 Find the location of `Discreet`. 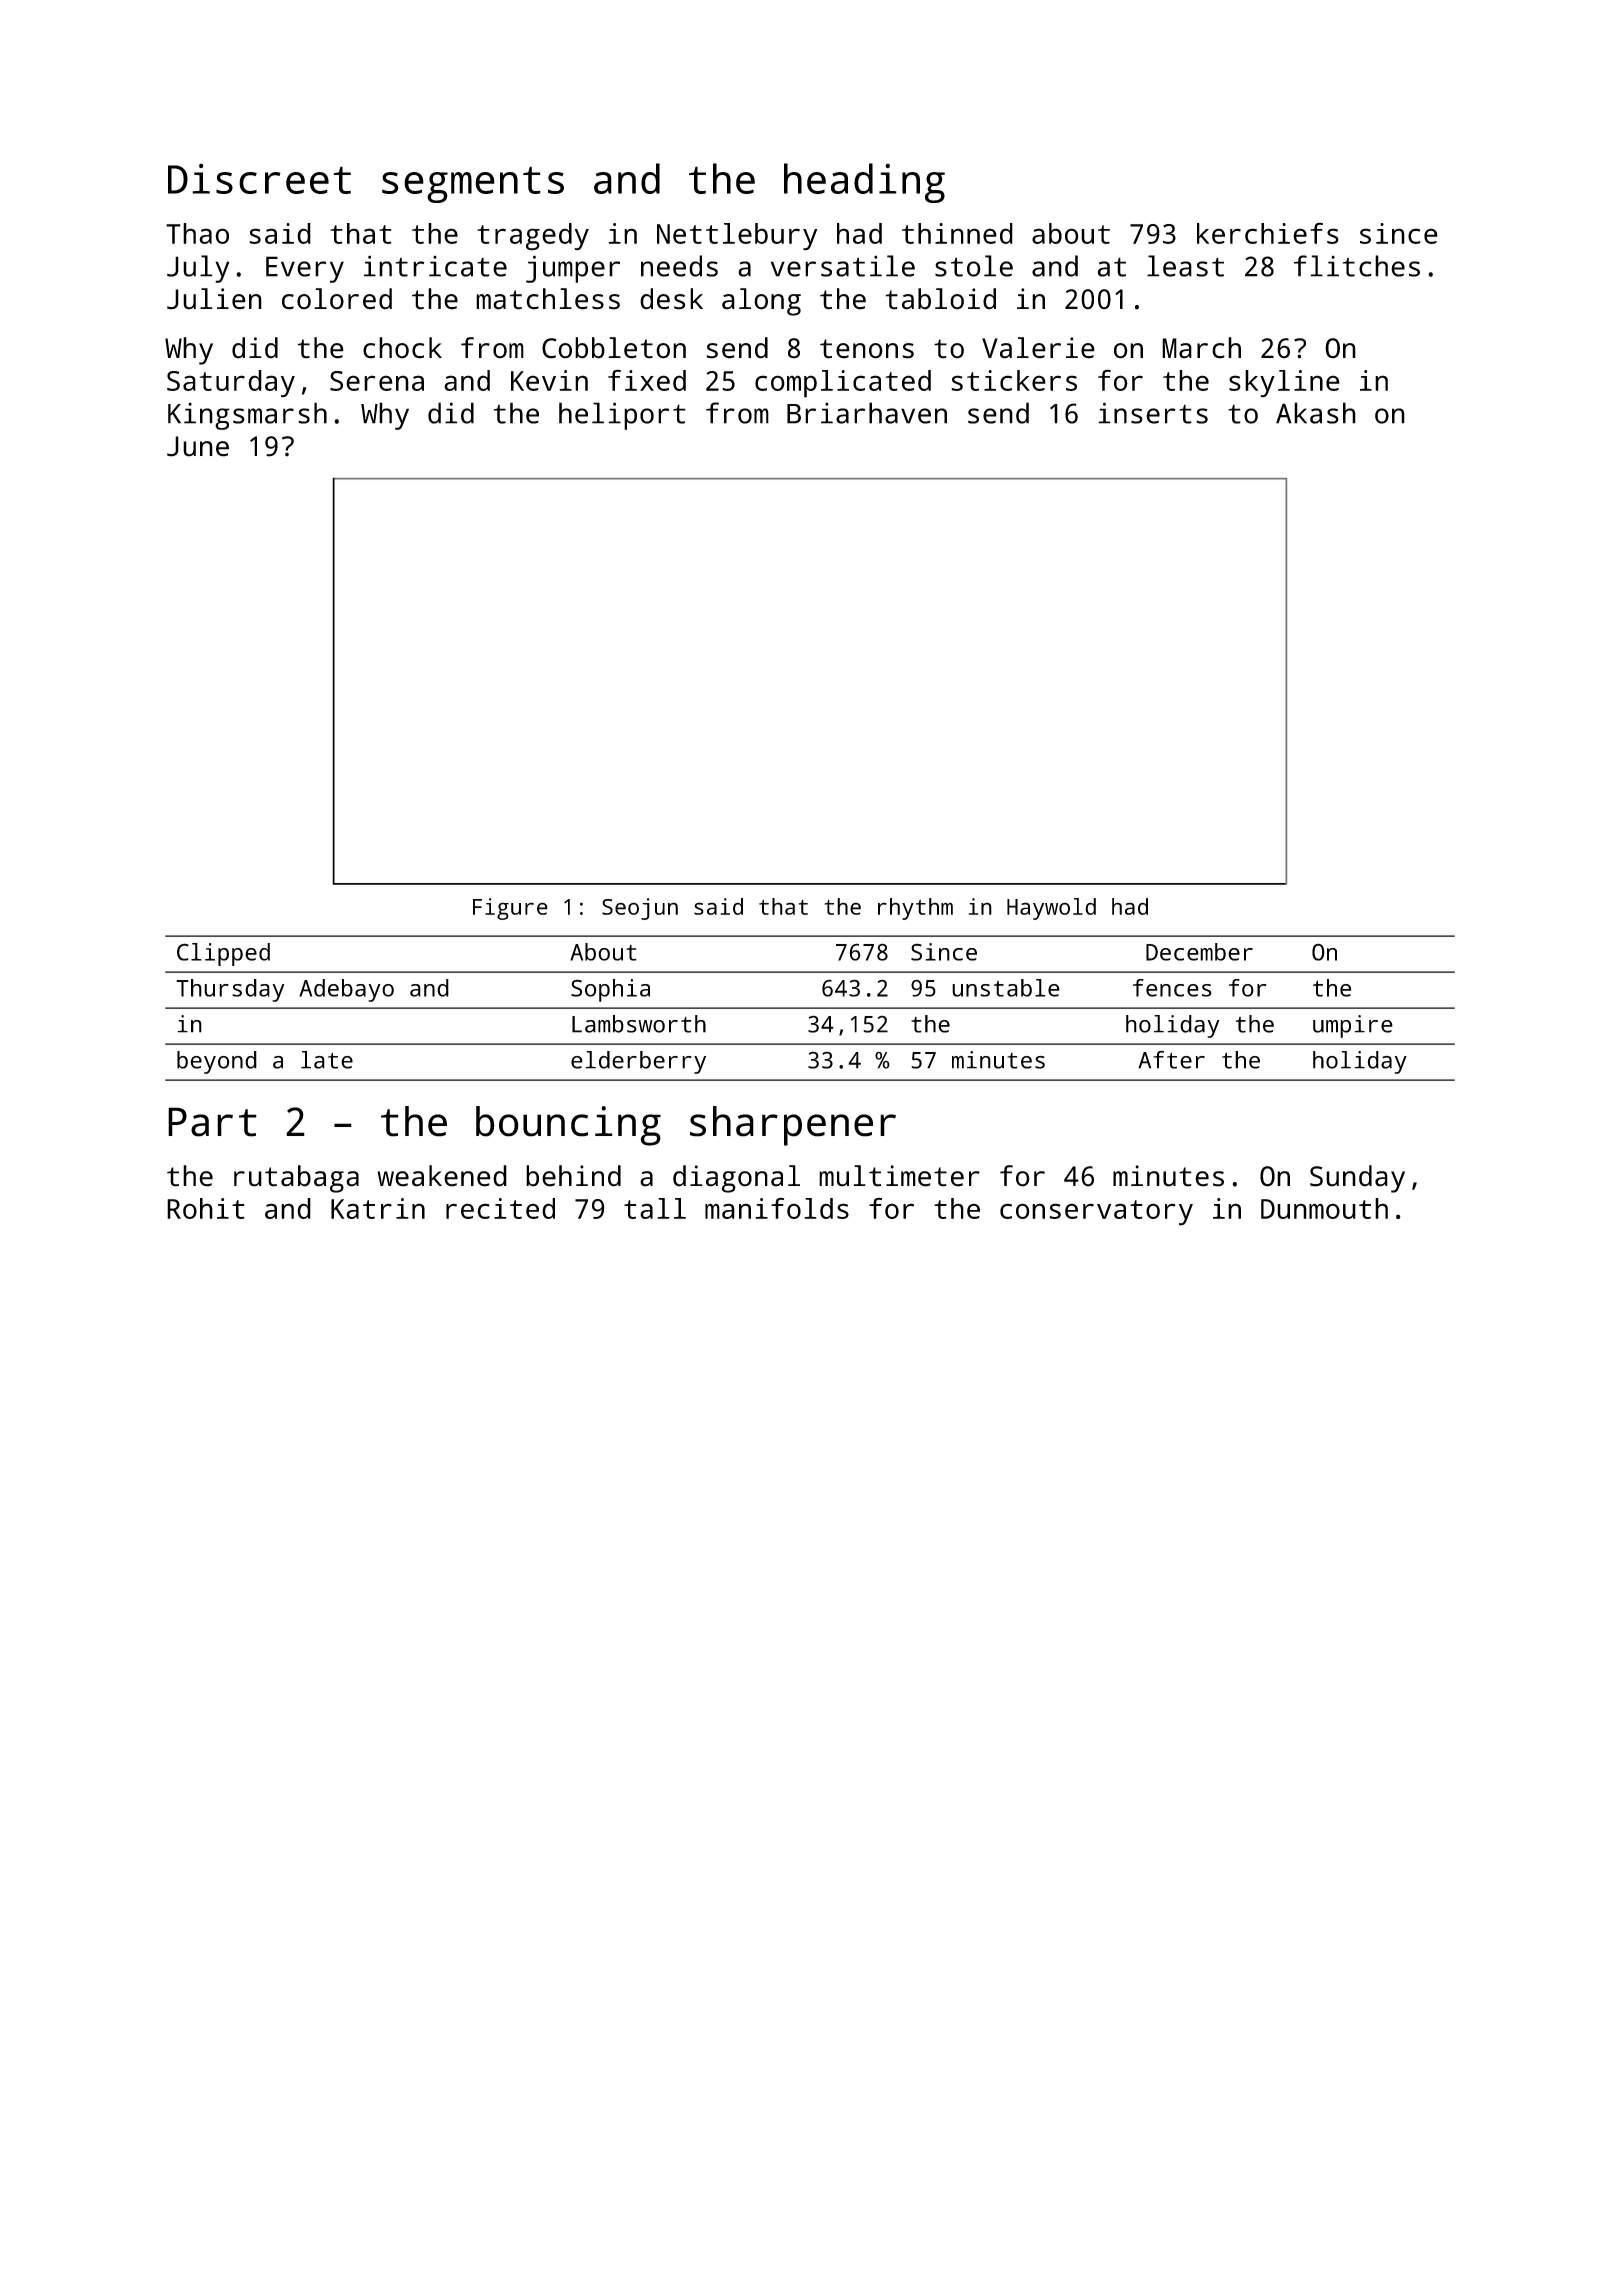

Discreet is located at coordinates (259, 178).
